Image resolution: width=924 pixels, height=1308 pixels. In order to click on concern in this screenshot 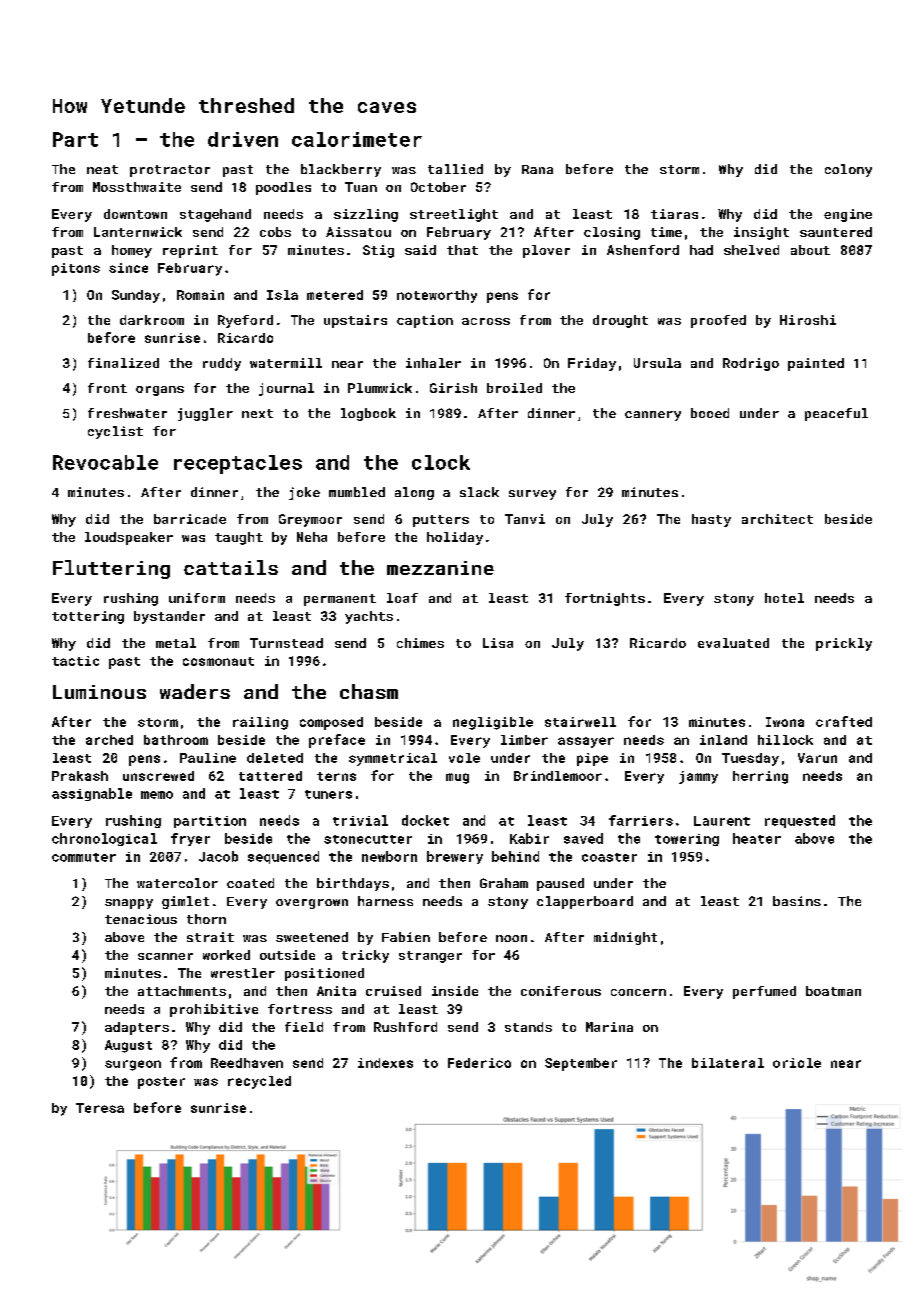, I will do `click(638, 992)`.
